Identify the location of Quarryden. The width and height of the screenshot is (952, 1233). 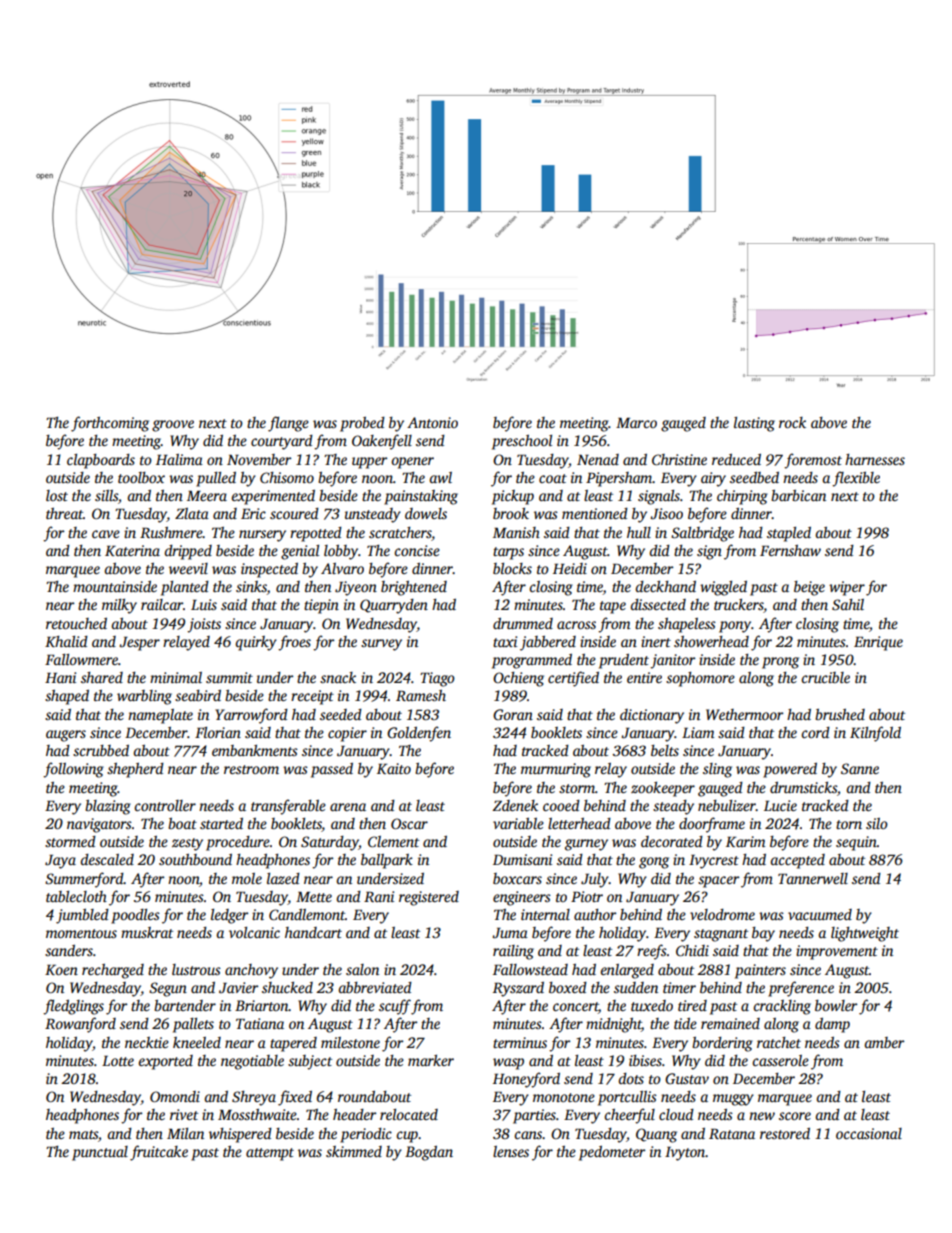
(394, 606).
